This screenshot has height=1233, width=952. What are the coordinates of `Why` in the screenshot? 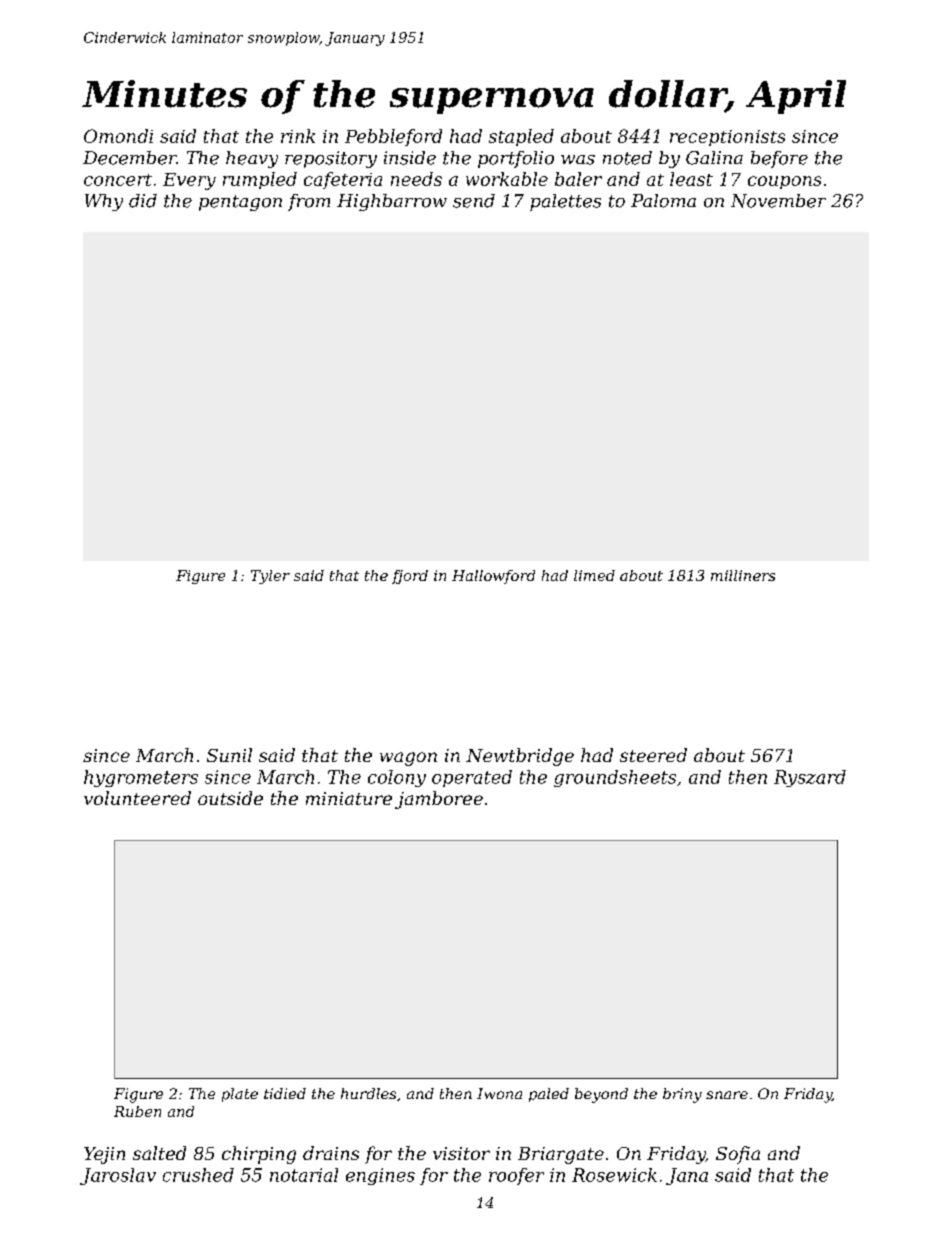 It's located at (104, 202).
